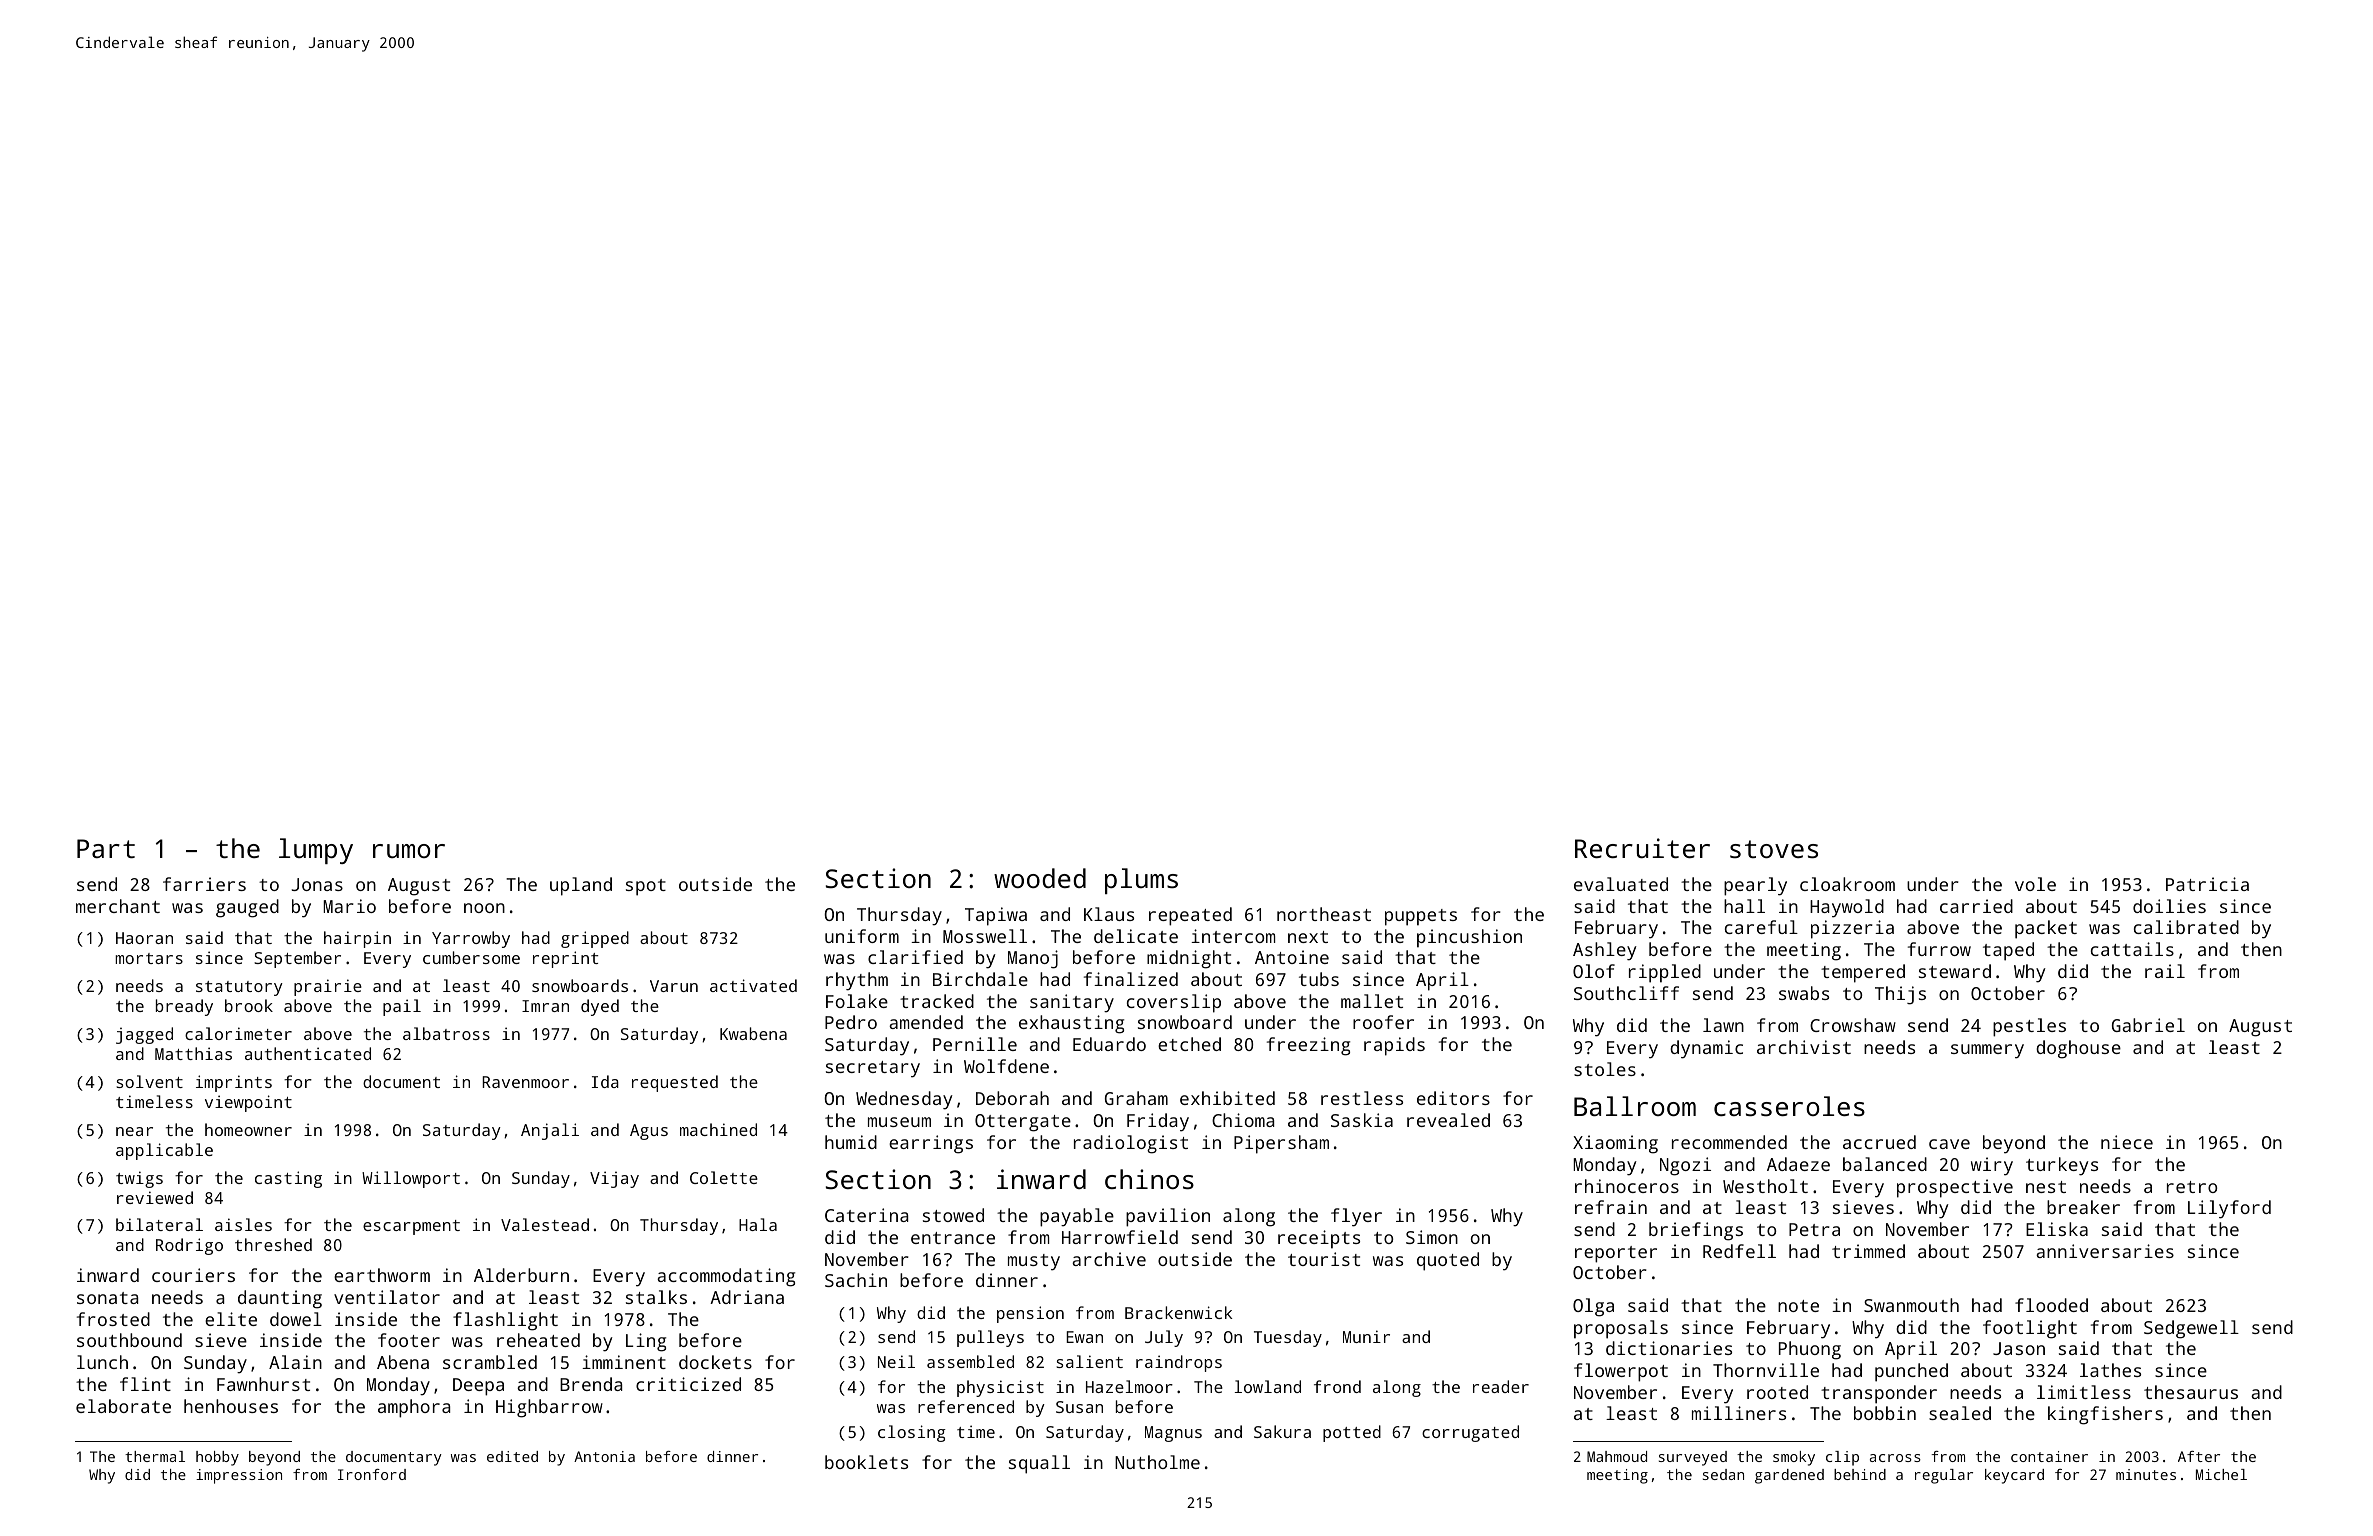 This page has width=2373, height=1536. What do you see at coordinates (1642, 848) in the page?
I see `Recruiter` at bounding box center [1642, 848].
